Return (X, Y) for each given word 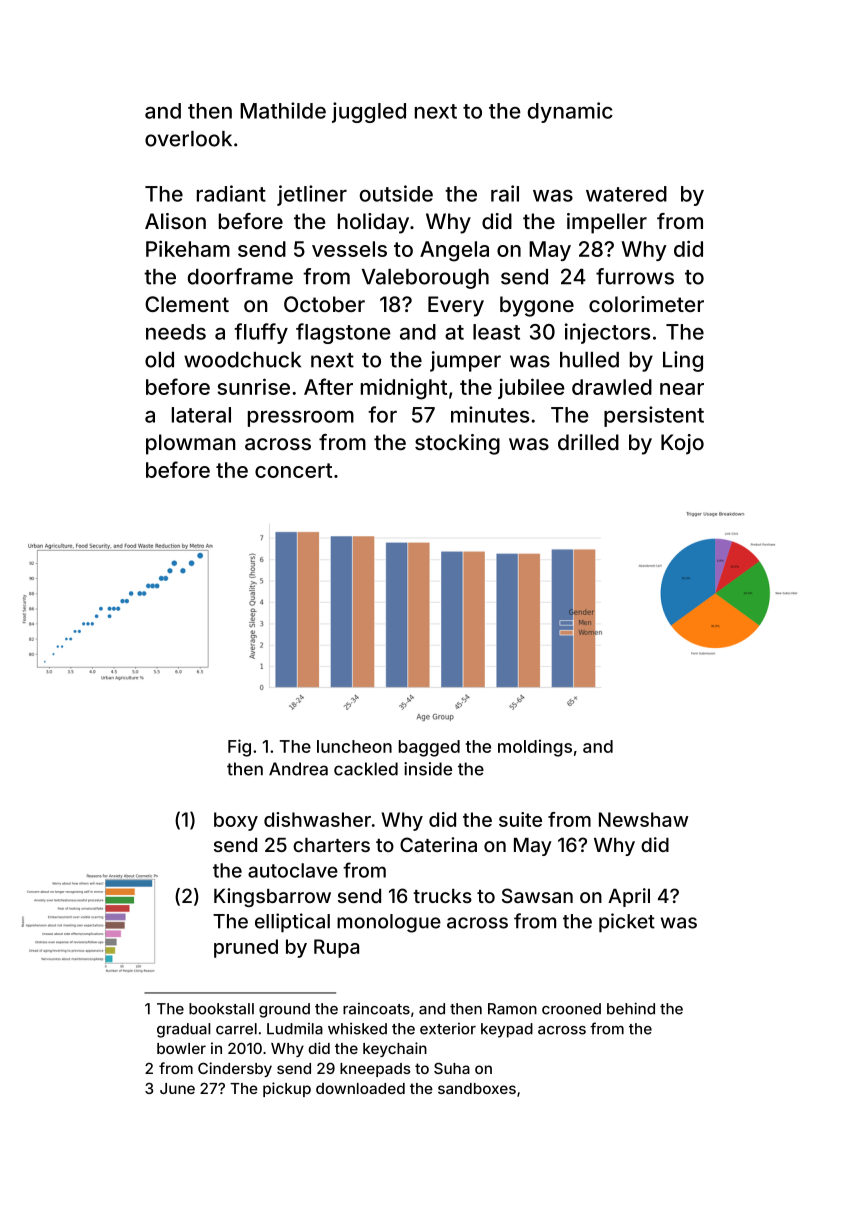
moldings (535, 748)
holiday (373, 223)
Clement (187, 304)
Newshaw (643, 819)
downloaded (360, 1088)
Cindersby (235, 1069)
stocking (457, 444)
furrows (635, 276)
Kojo (682, 444)
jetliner (312, 195)
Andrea (298, 769)
